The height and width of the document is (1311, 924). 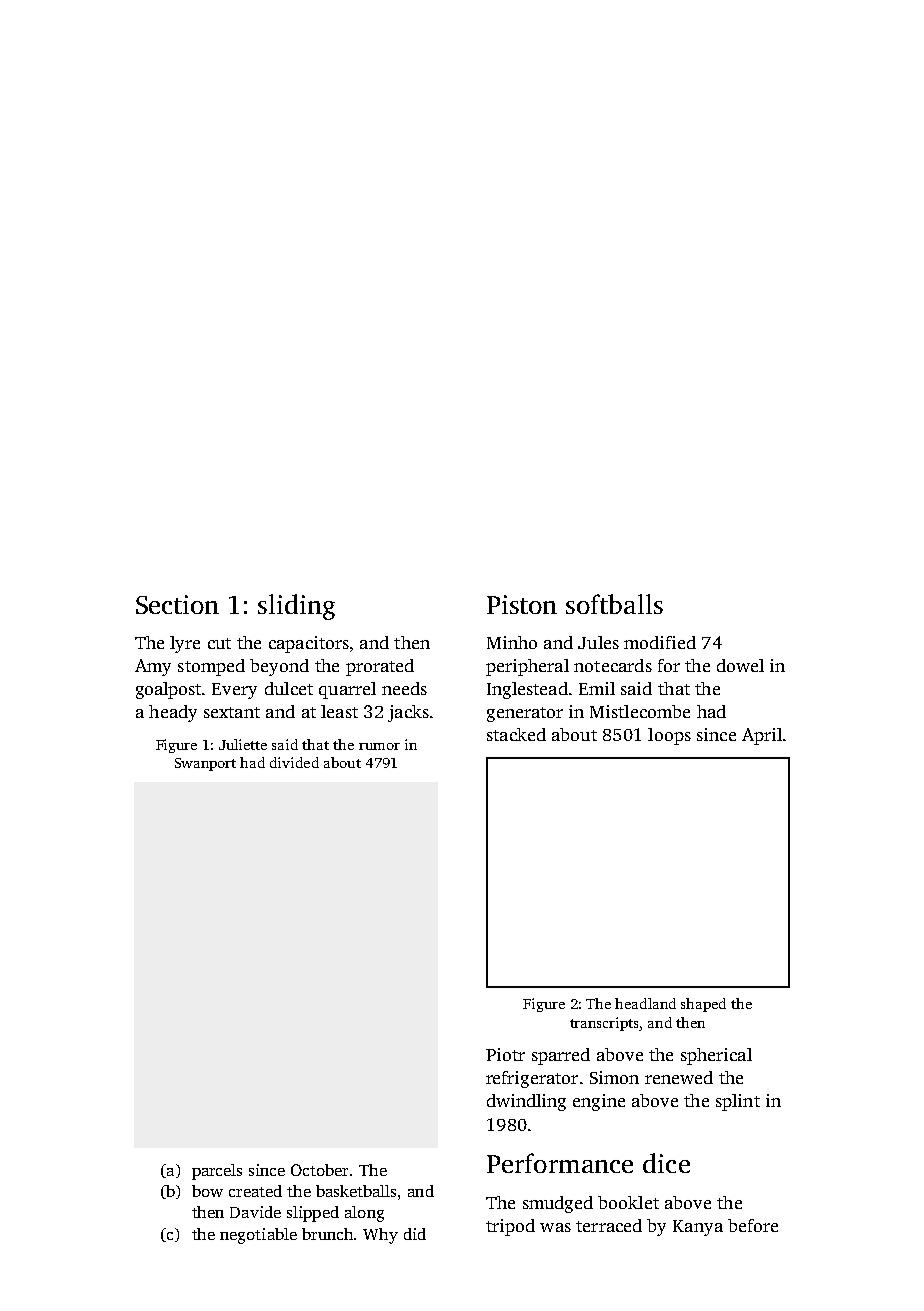 What do you see at coordinates (645, 1003) in the document?
I see `headland` at bounding box center [645, 1003].
